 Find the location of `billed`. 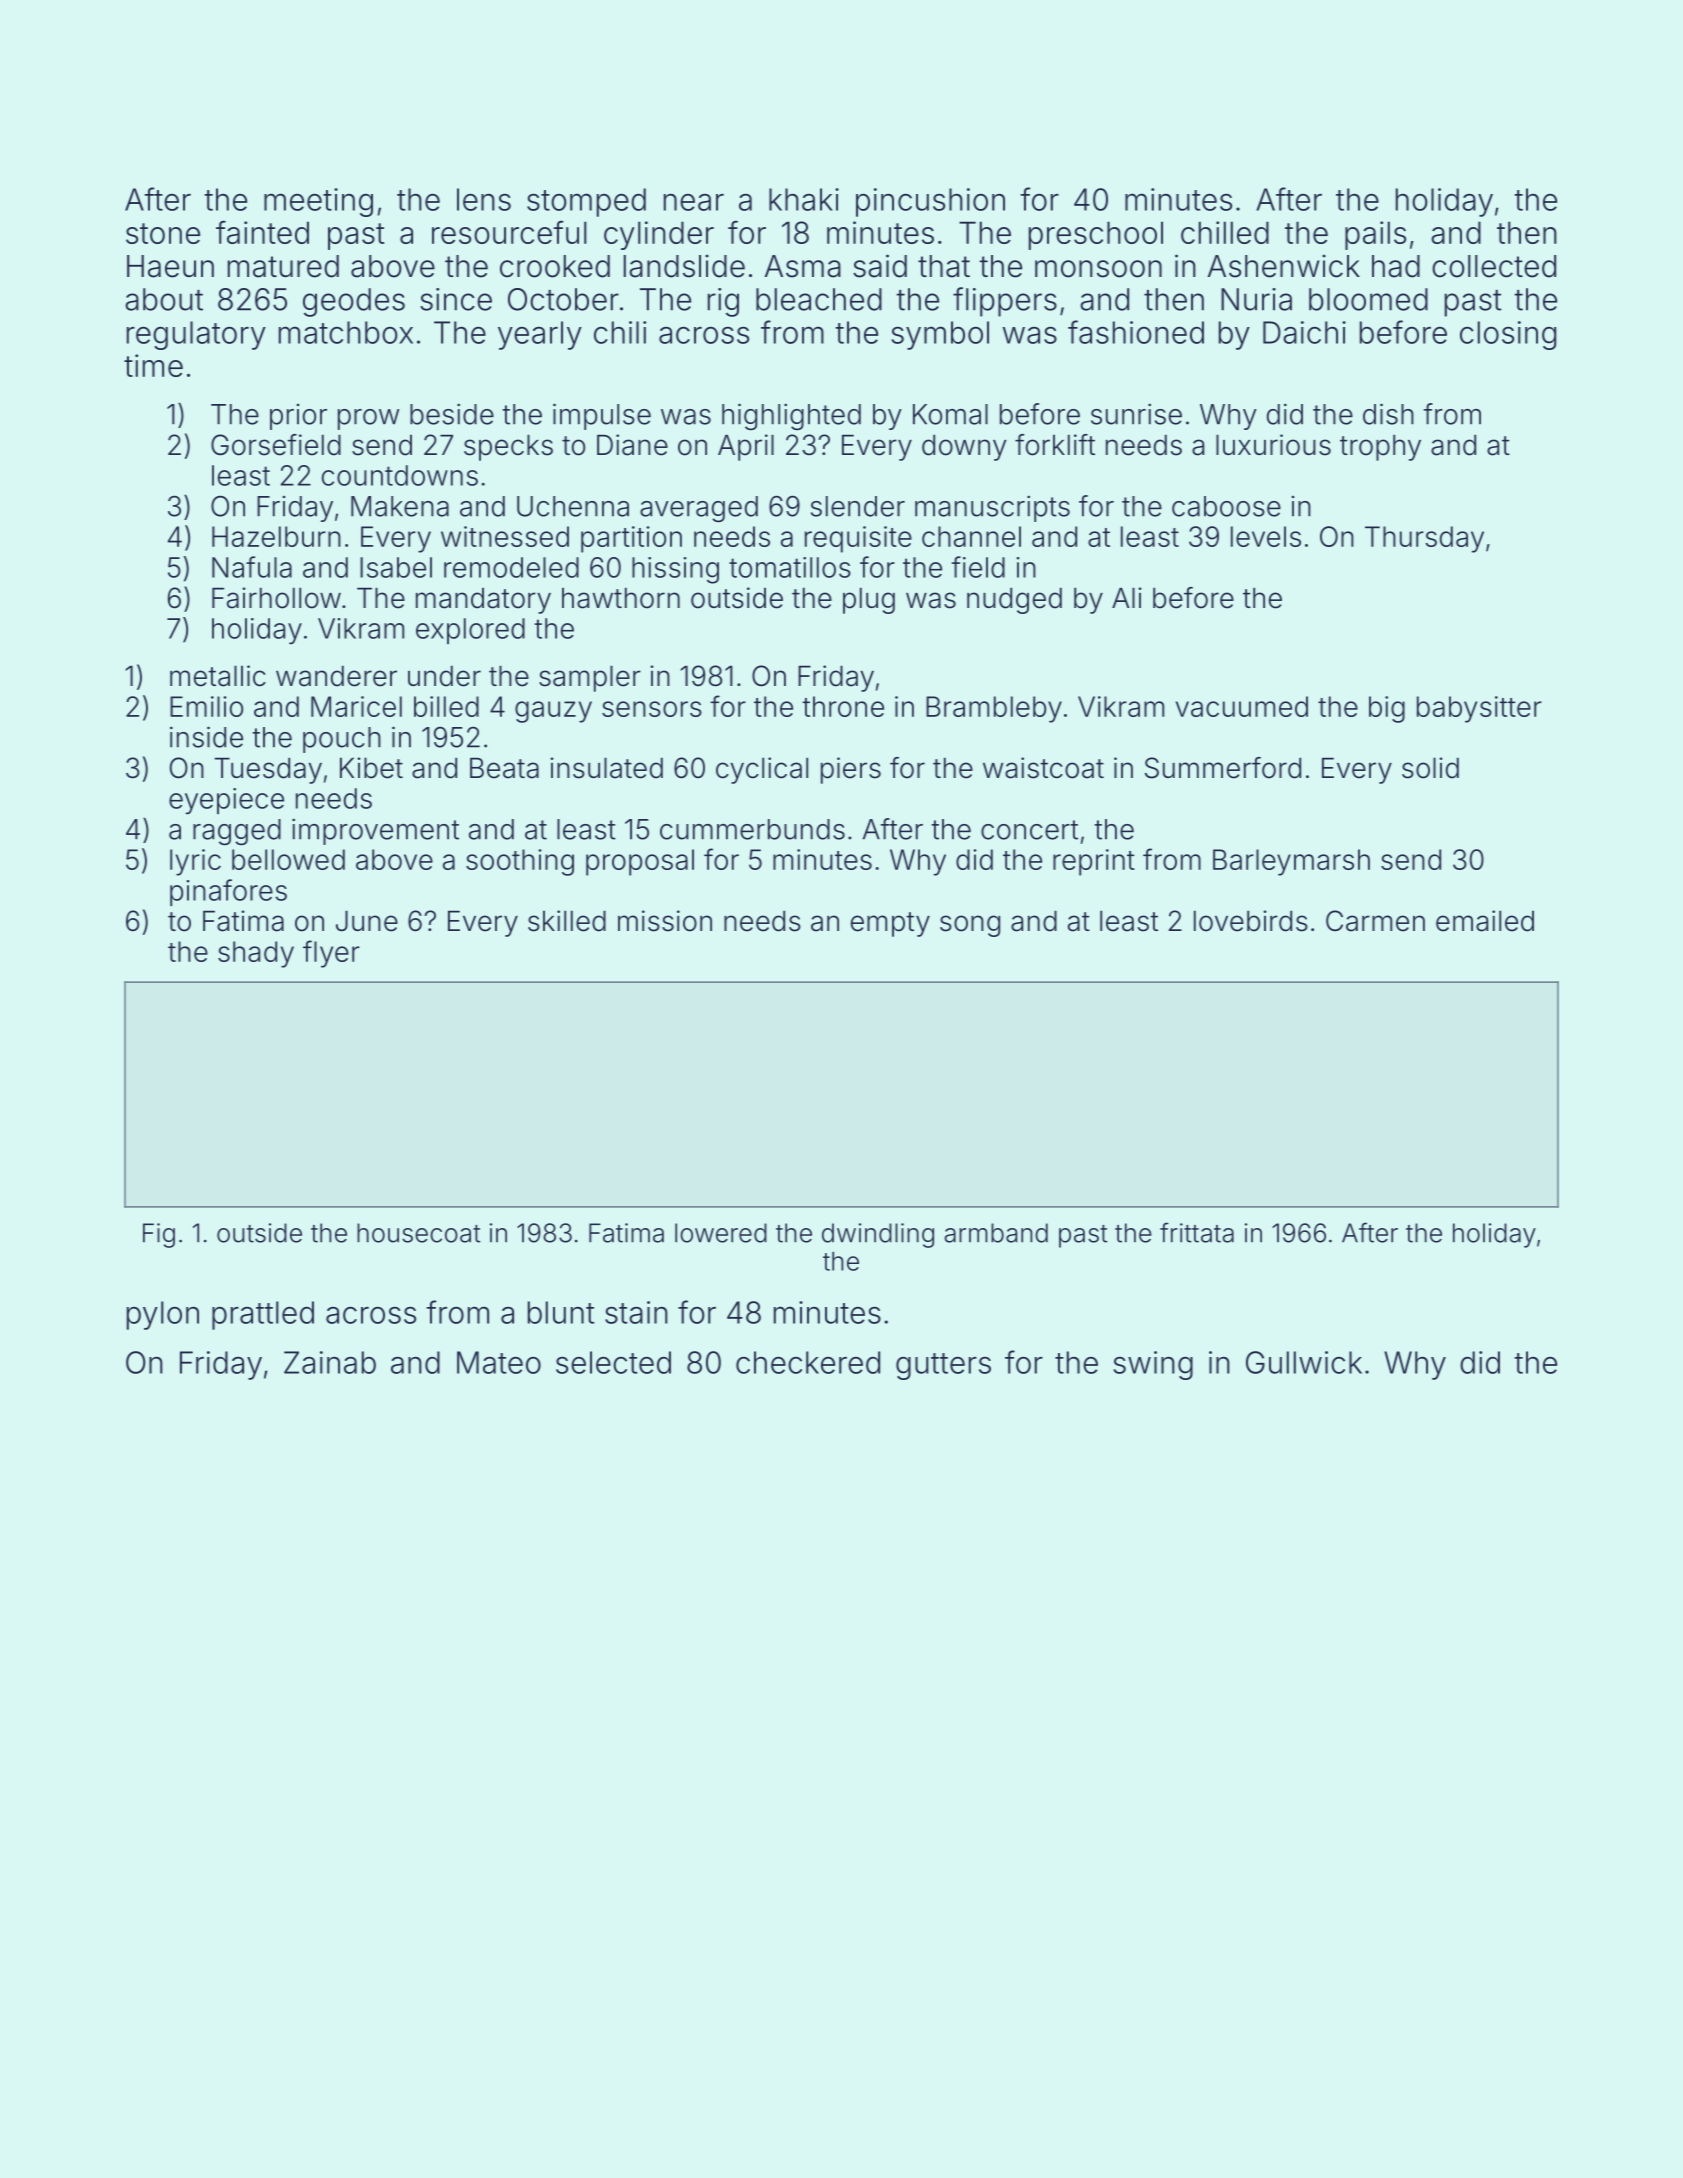

billed is located at coordinates (446, 706).
